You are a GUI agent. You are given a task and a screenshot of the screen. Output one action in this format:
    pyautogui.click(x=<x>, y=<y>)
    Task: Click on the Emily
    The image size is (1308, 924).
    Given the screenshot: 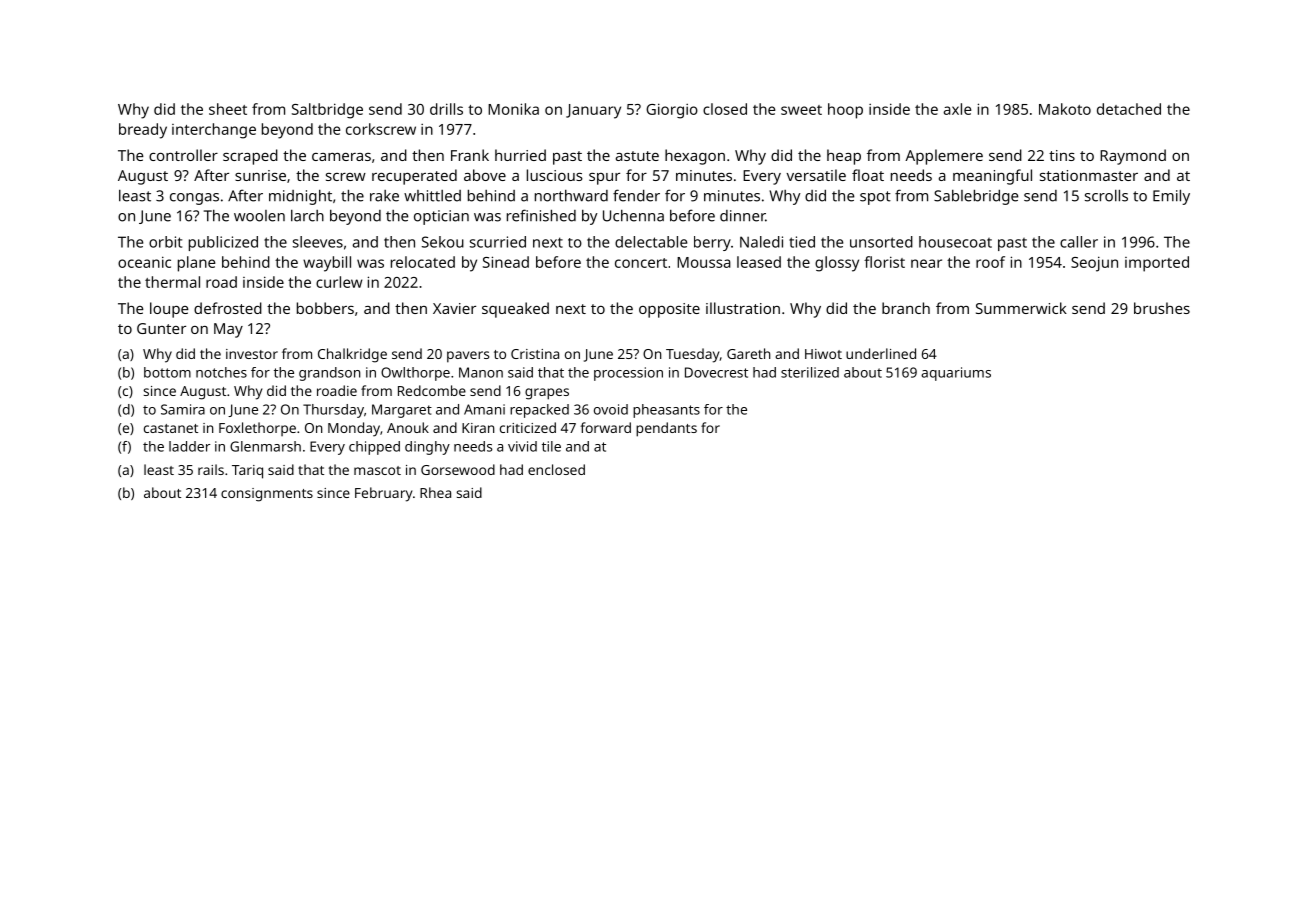 What is the action you would take?
    pyautogui.click(x=1171, y=197)
